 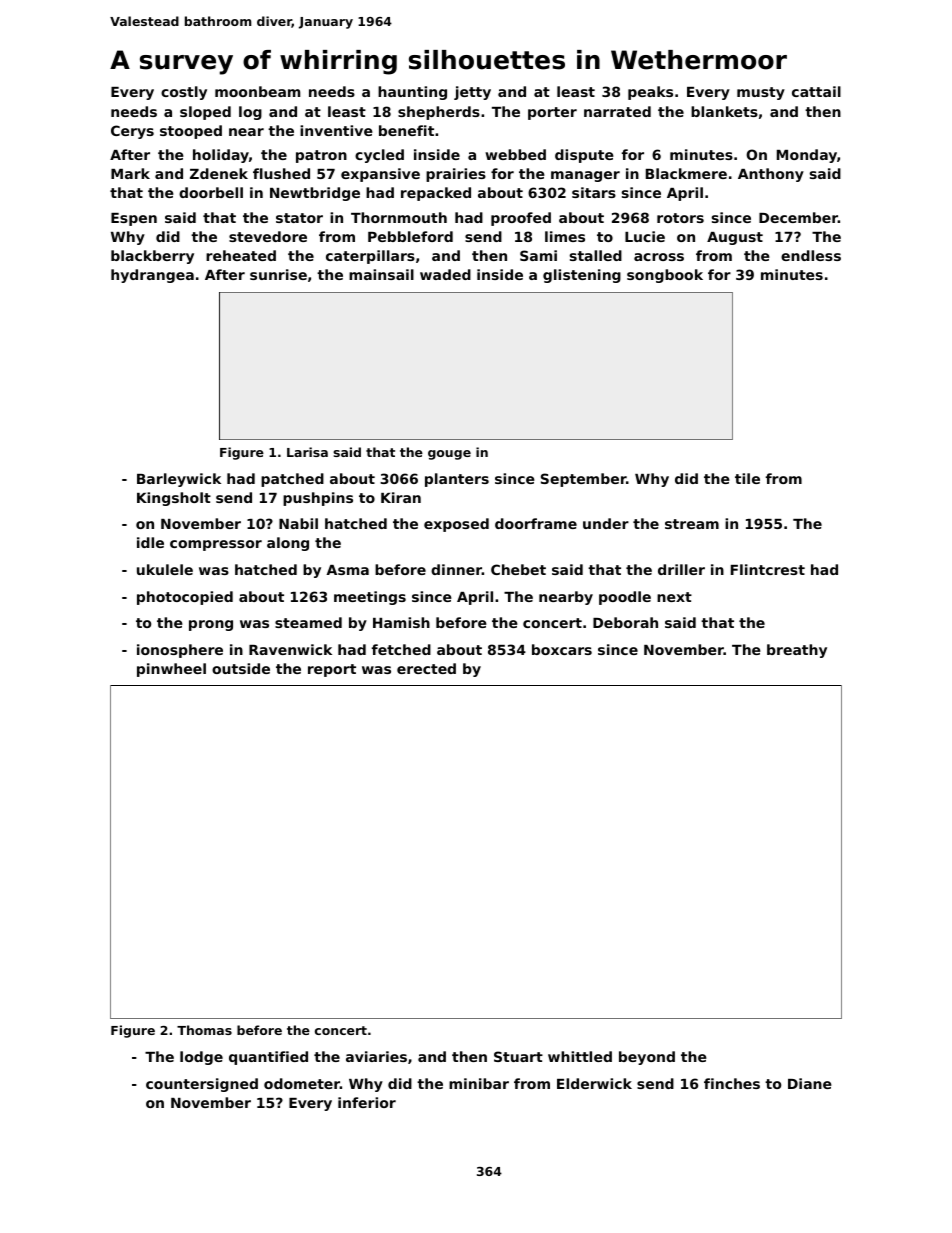 I want to click on songbook, so click(x=665, y=276).
